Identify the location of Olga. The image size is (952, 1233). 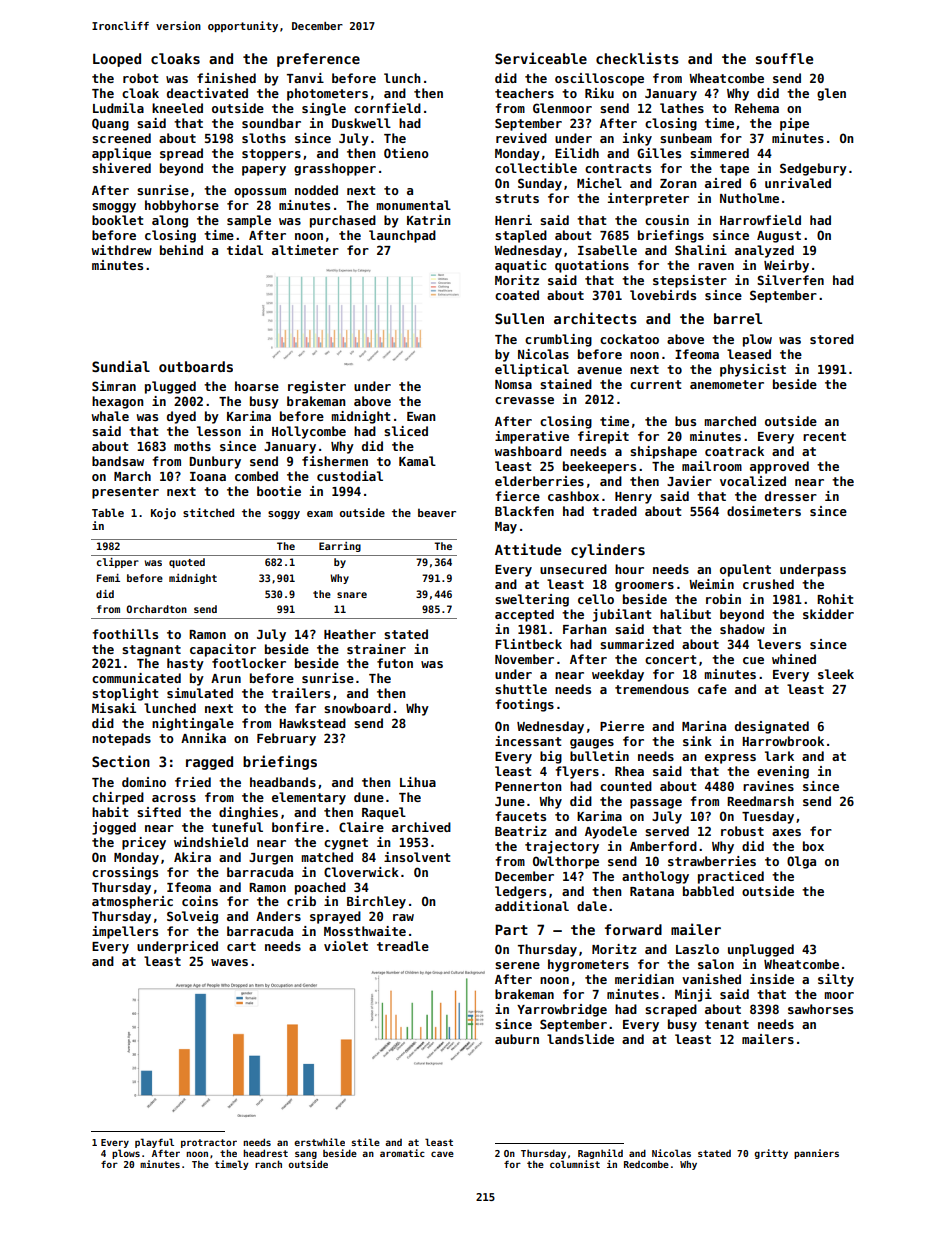
(801, 862).
